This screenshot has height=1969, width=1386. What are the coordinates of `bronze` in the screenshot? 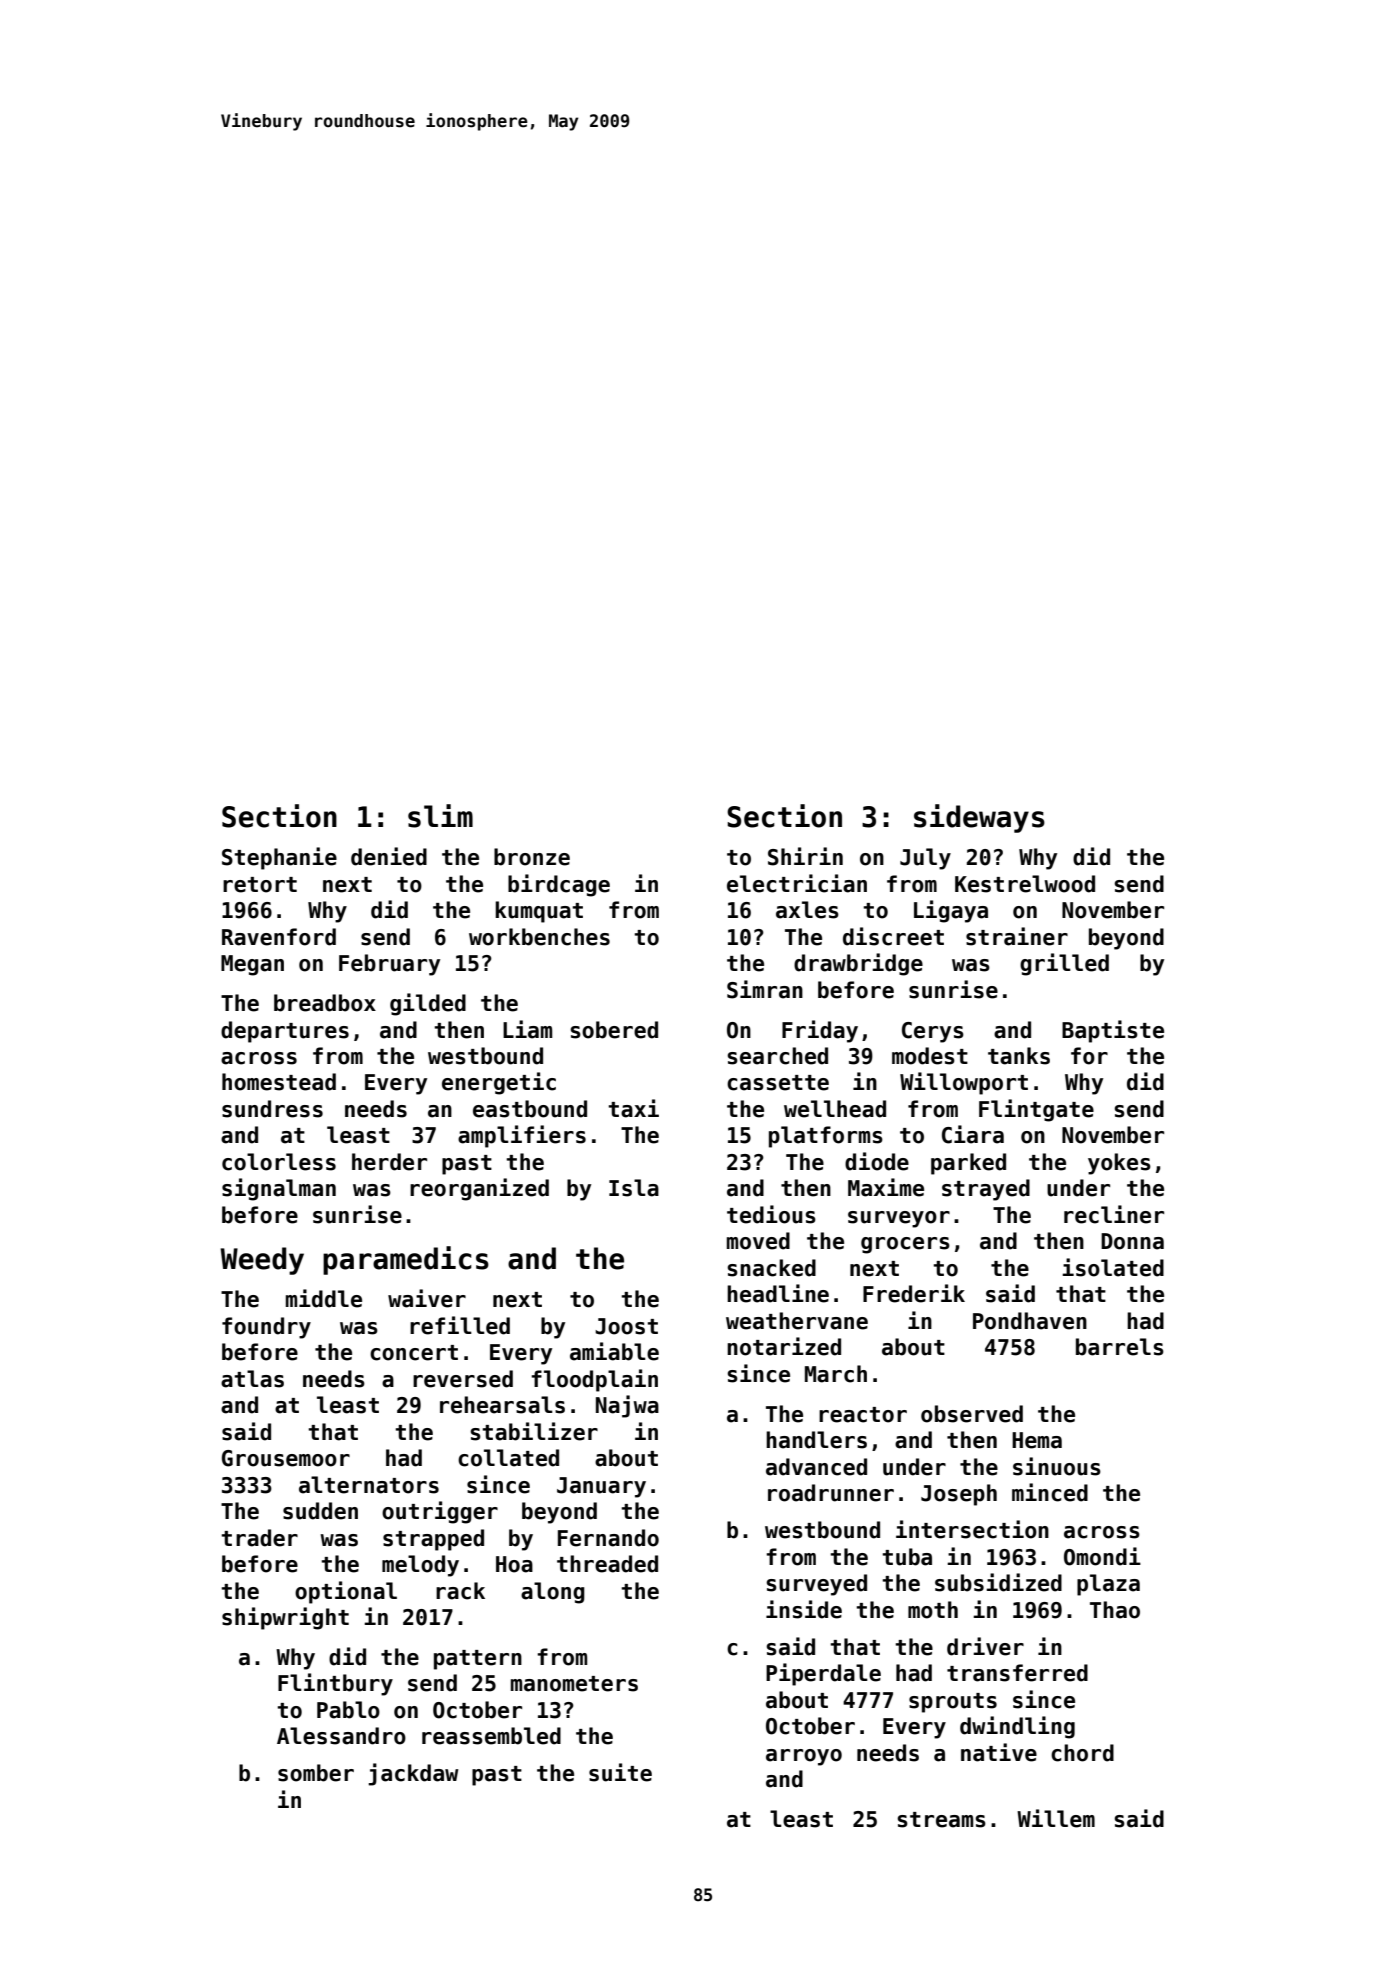 It's located at (532, 857).
